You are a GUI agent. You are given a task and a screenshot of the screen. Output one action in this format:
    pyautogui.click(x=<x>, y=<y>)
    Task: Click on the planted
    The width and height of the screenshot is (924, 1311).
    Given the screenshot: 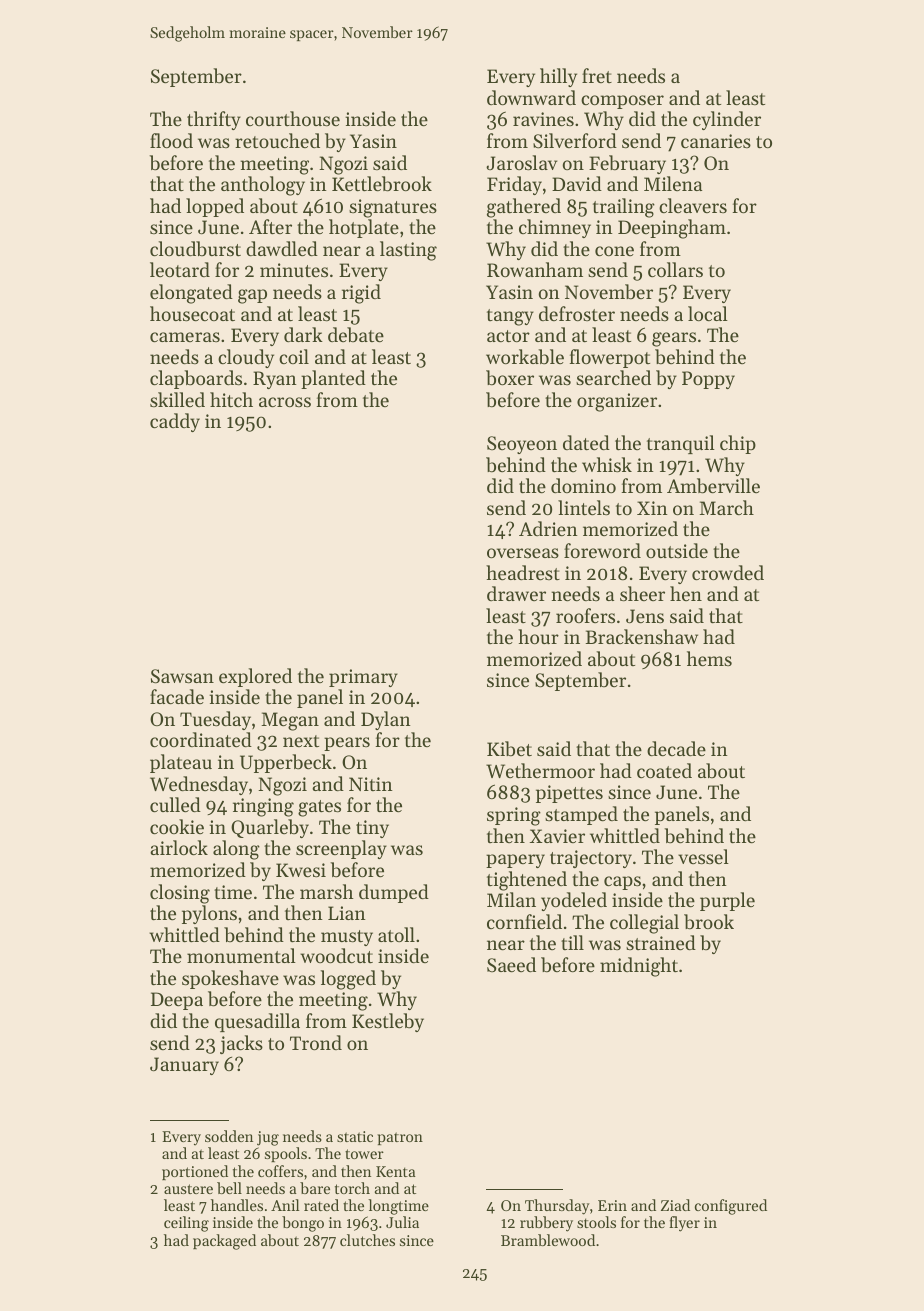 What is the action you would take?
    pyautogui.click(x=333, y=379)
